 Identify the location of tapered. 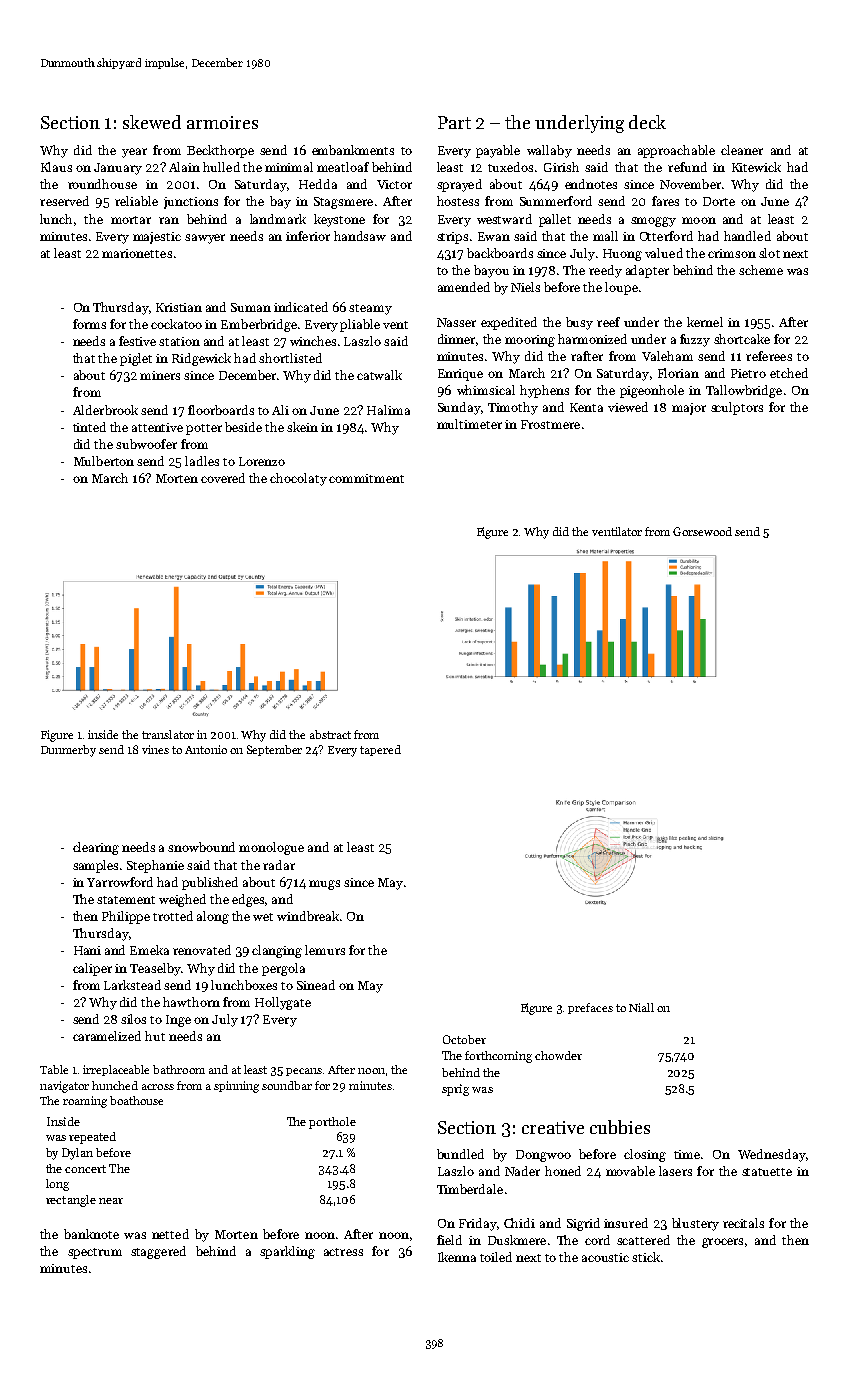
(380, 750).
